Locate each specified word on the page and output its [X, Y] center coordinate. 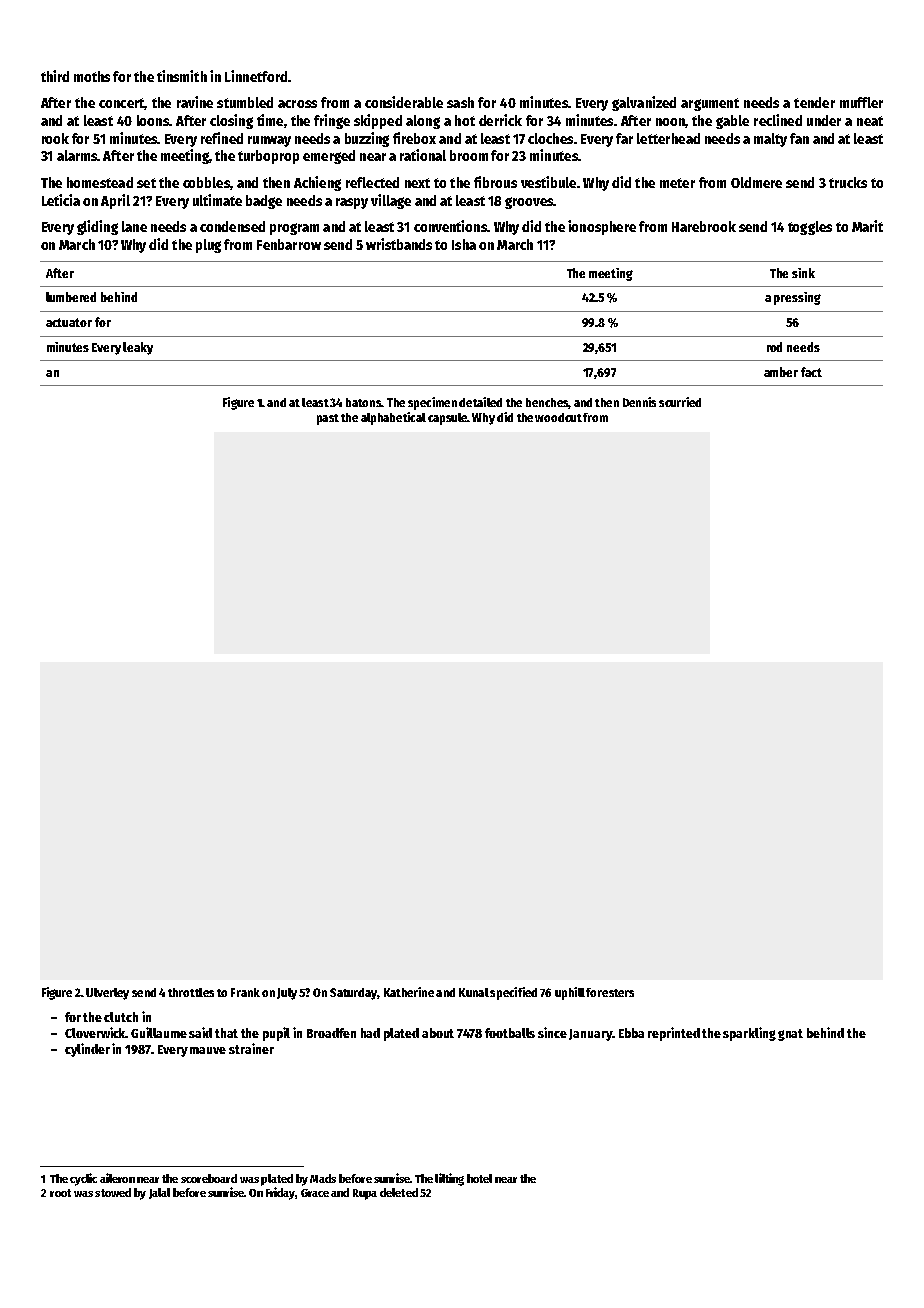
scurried [680, 402]
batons [363, 402]
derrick [500, 120]
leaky [138, 348]
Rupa [365, 1194]
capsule [448, 419]
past [328, 419]
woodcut [558, 417]
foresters [610, 992]
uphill [570, 993]
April [115, 201]
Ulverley [107, 994]
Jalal [159, 1193]
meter [677, 183]
